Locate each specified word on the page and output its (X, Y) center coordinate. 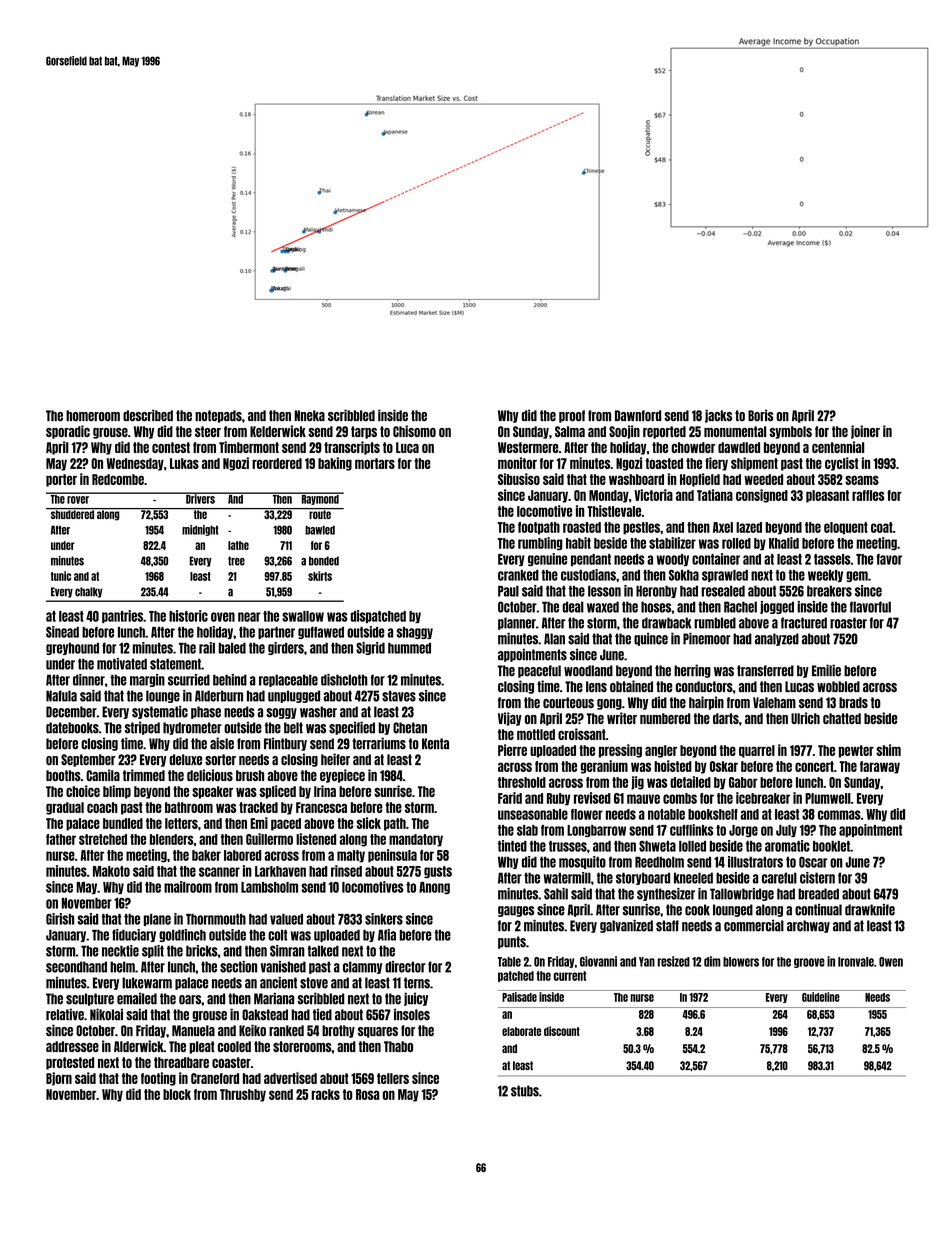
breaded (818, 894)
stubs (525, 1091)
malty (351, 856)
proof (572, 416)
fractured (804, 623)
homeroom (93, 415)
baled (232, 648)
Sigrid (370, 648)
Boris (760, 415)
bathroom (189, 807)
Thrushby (243, 1095)
